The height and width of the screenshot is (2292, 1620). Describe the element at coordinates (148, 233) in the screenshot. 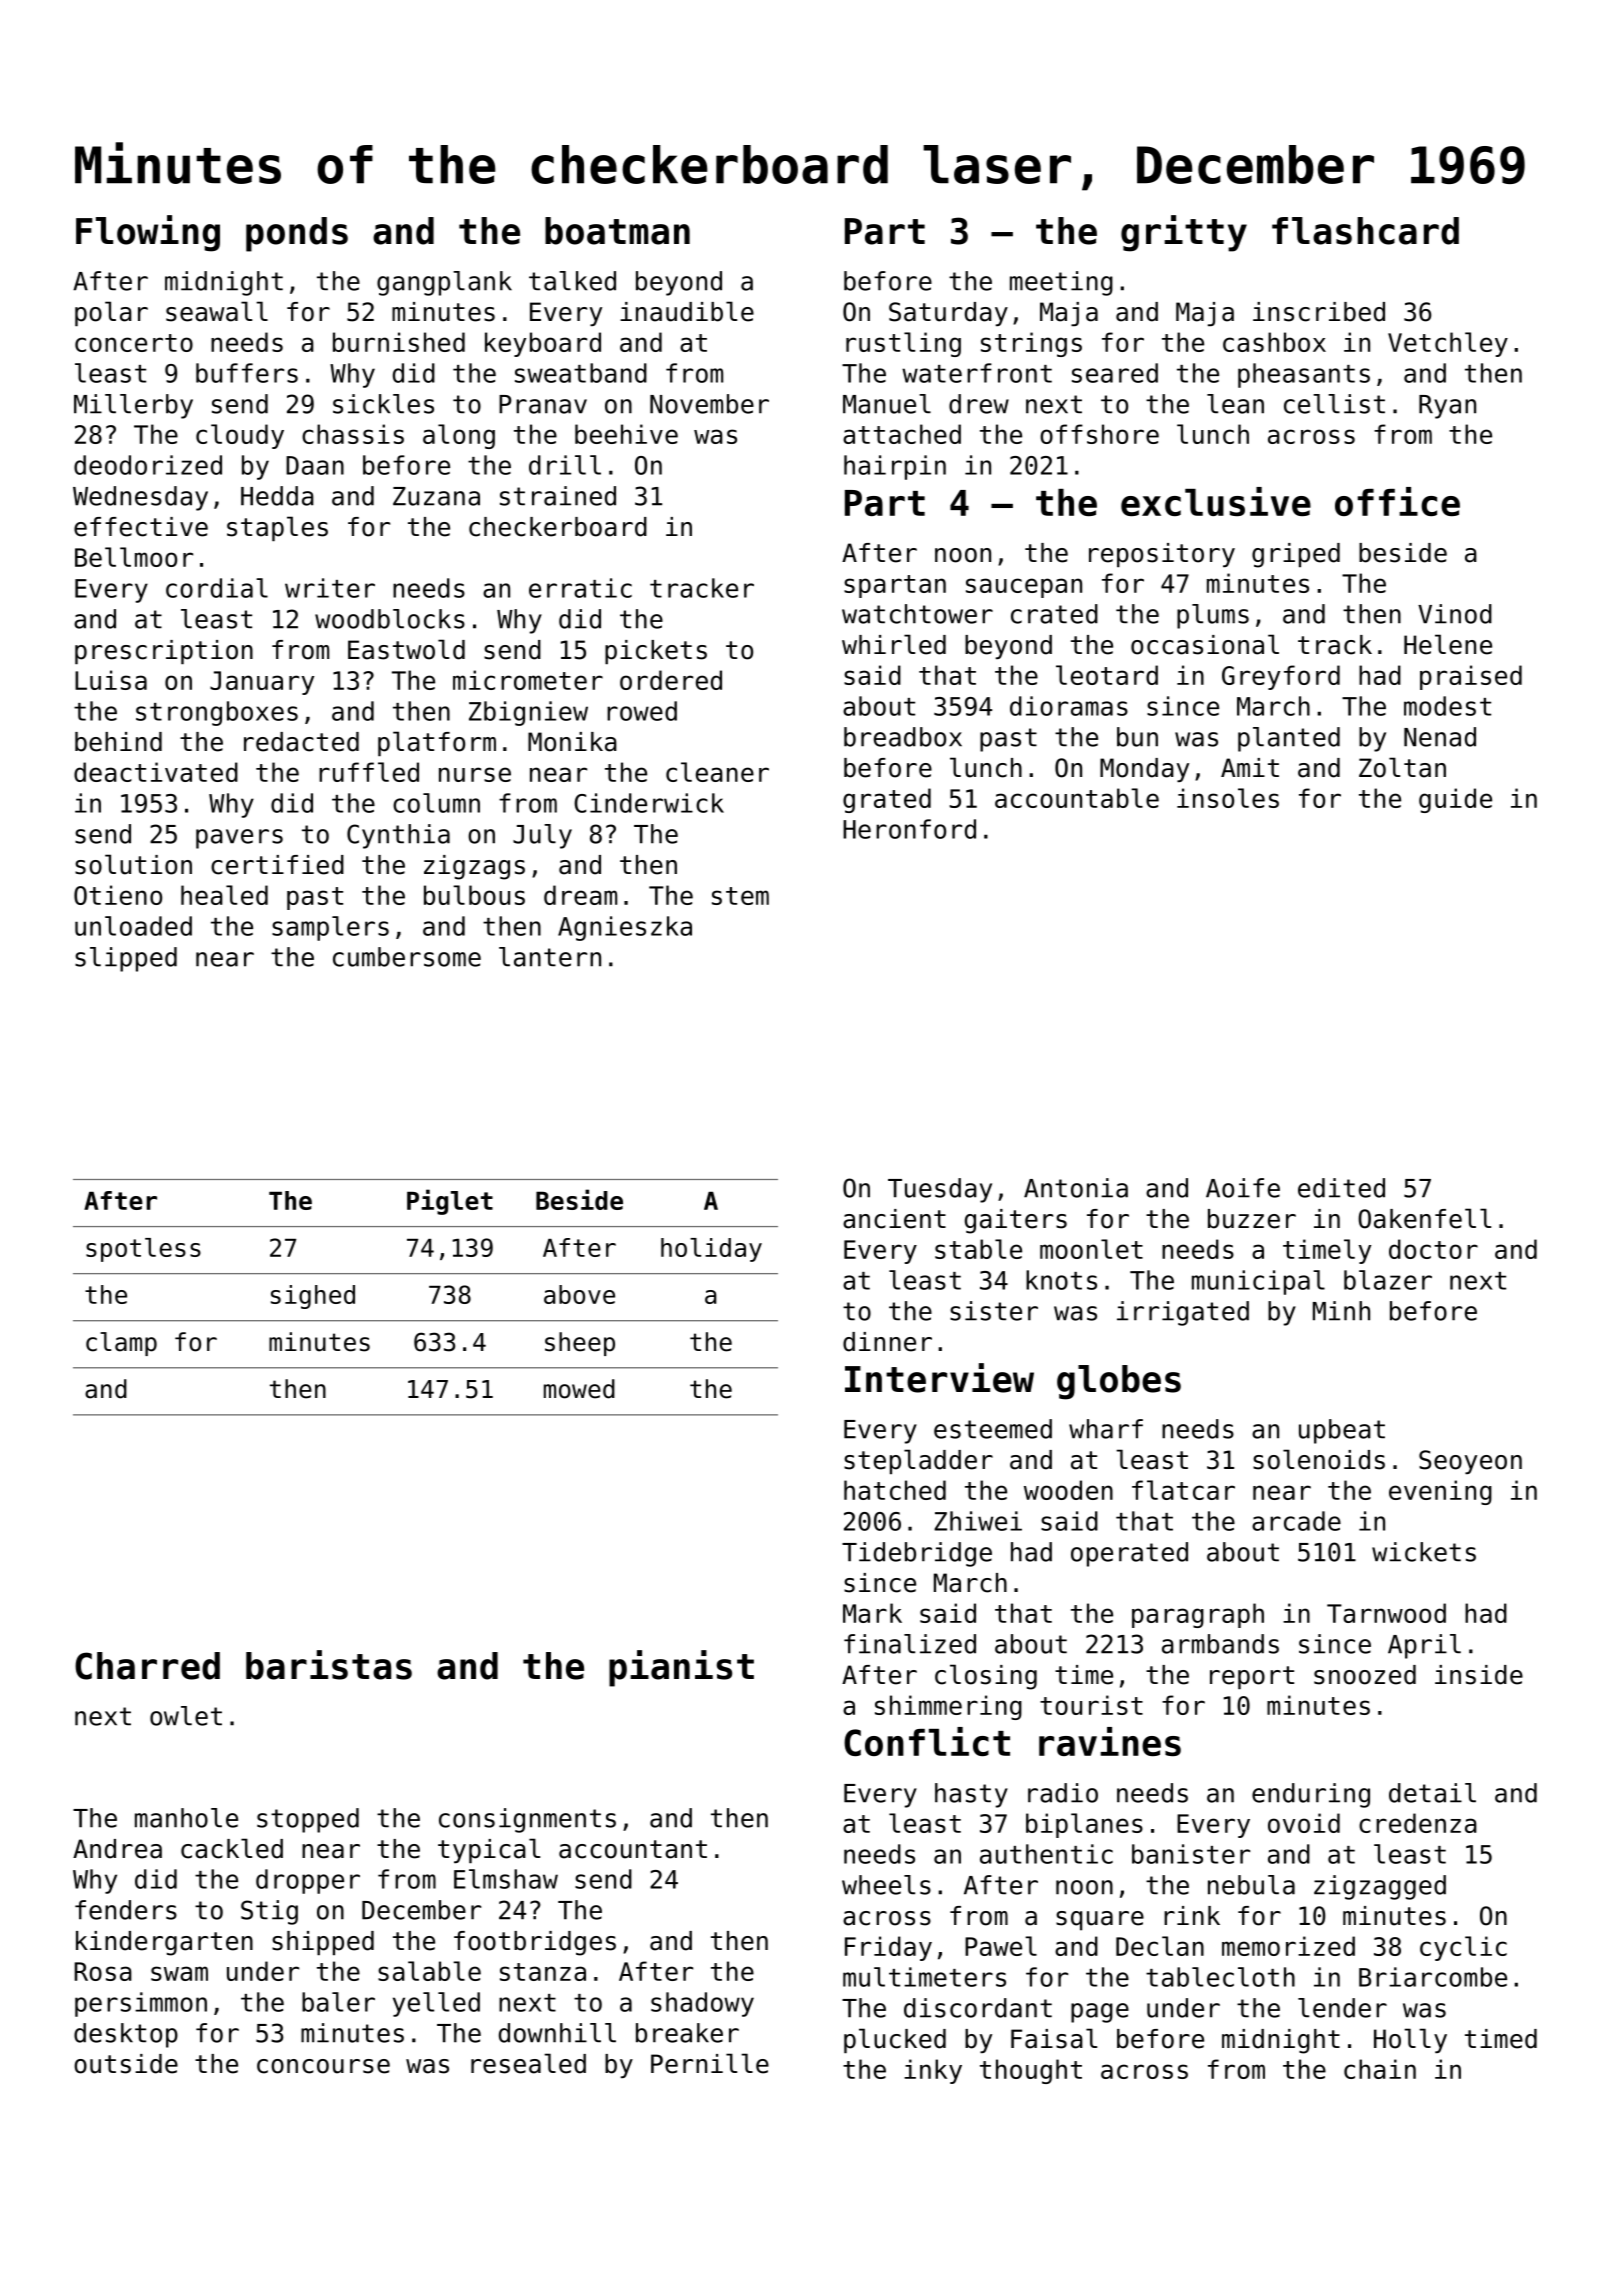

I see `Flowing` at that location.
